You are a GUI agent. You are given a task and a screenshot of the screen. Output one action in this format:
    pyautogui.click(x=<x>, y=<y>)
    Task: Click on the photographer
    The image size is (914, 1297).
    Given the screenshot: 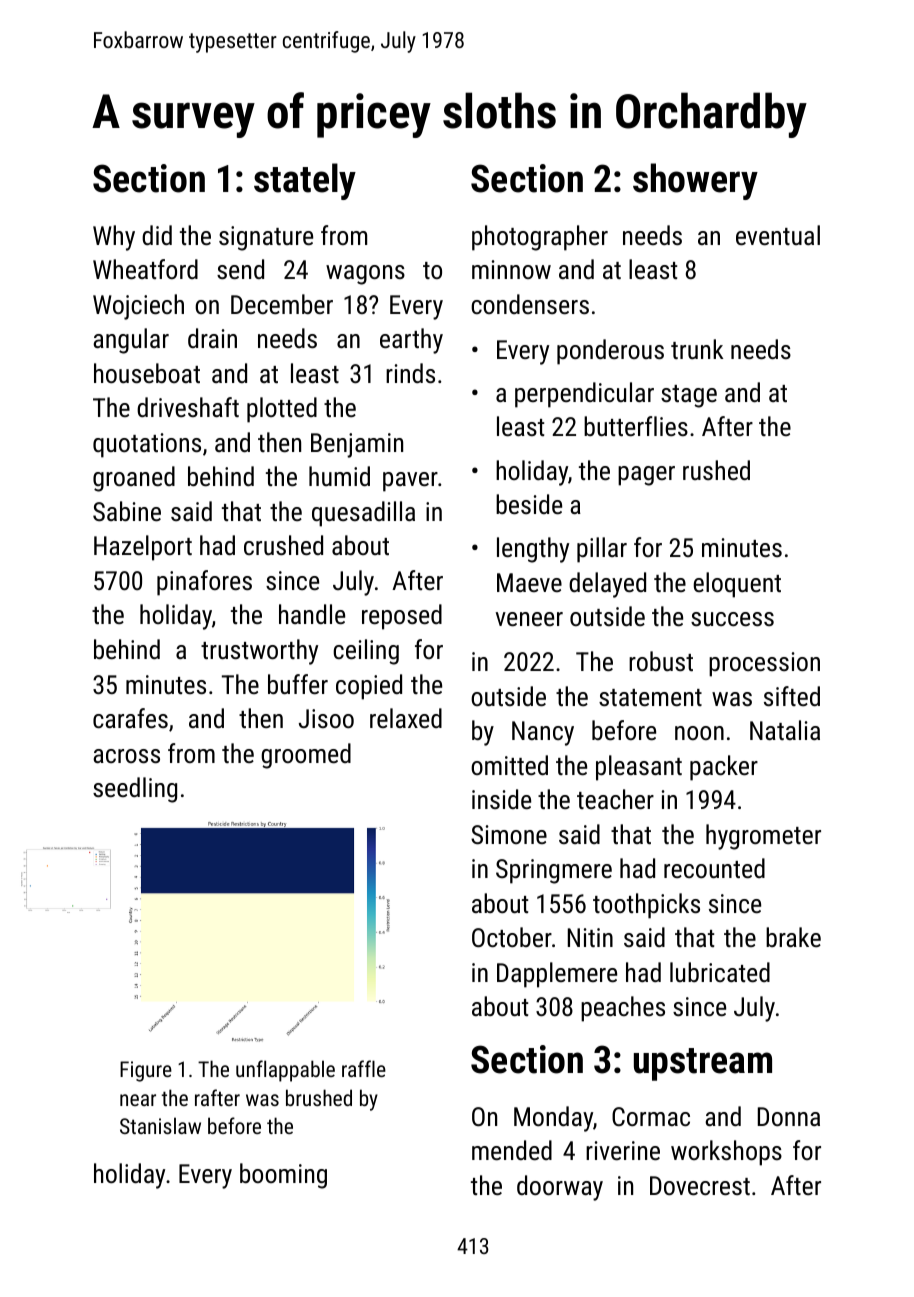 What is the action you would take?
    pyautogui.click(x=540, y=238)
